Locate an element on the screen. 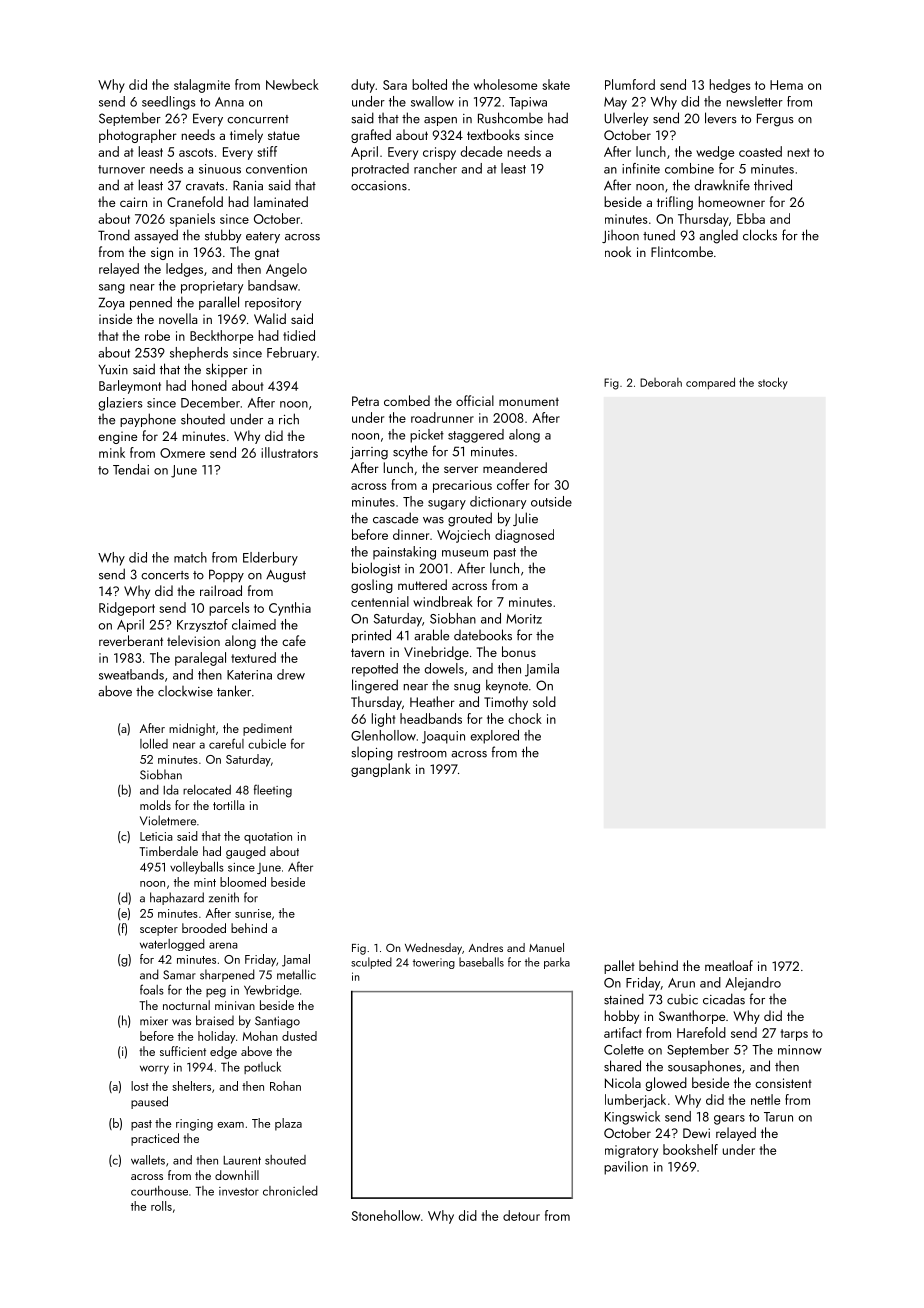 Image resolution: width=924 pixels, height=1308 pixels. dinner is located at coordinates (411, 534).
